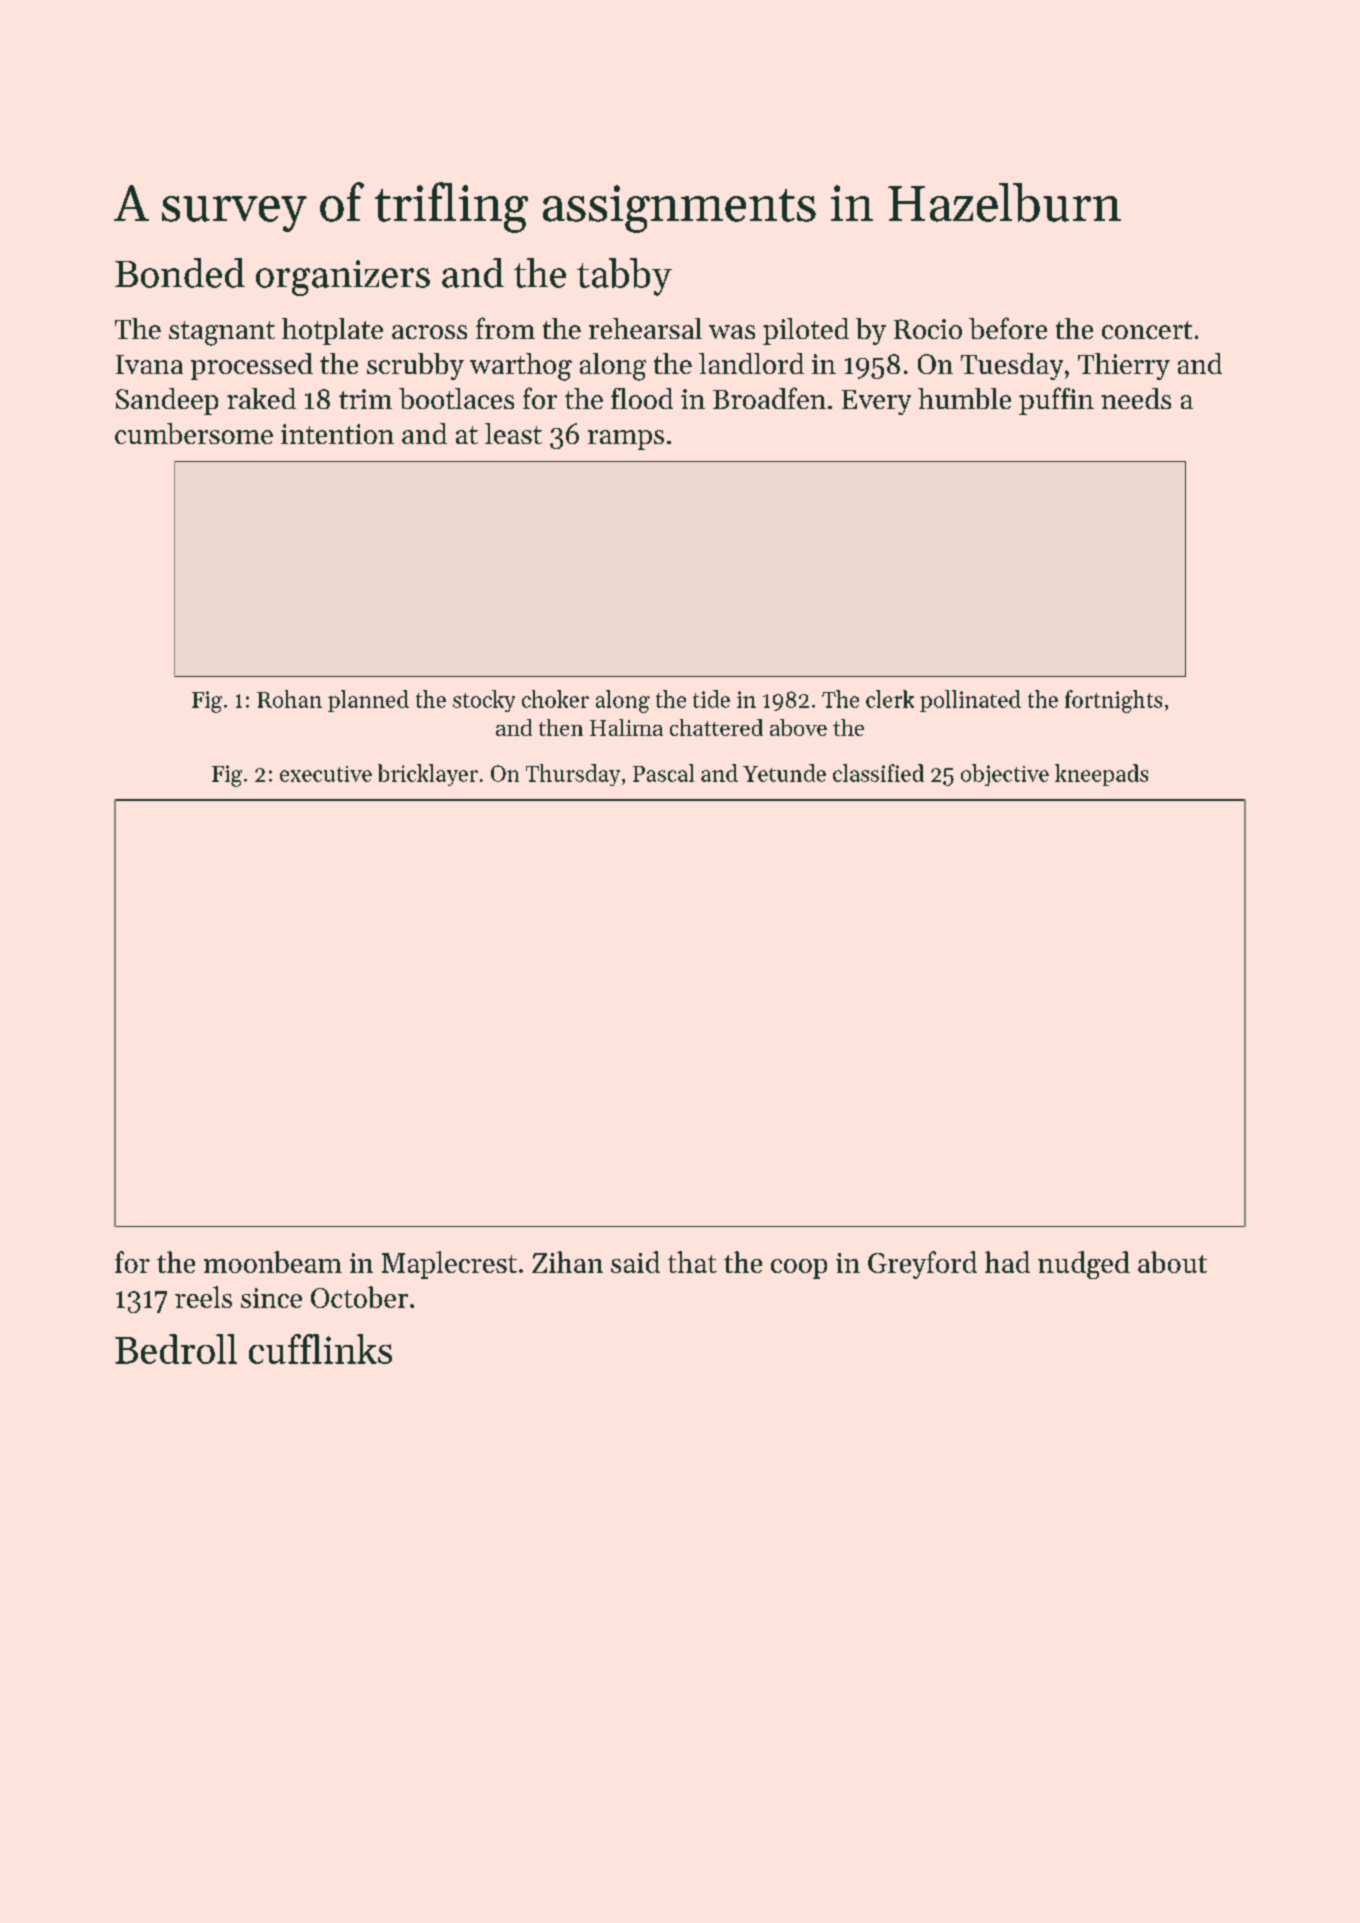  Describe the element at coordinates (1101, 775) in the screenshot. I see `kneepads` at that location.
